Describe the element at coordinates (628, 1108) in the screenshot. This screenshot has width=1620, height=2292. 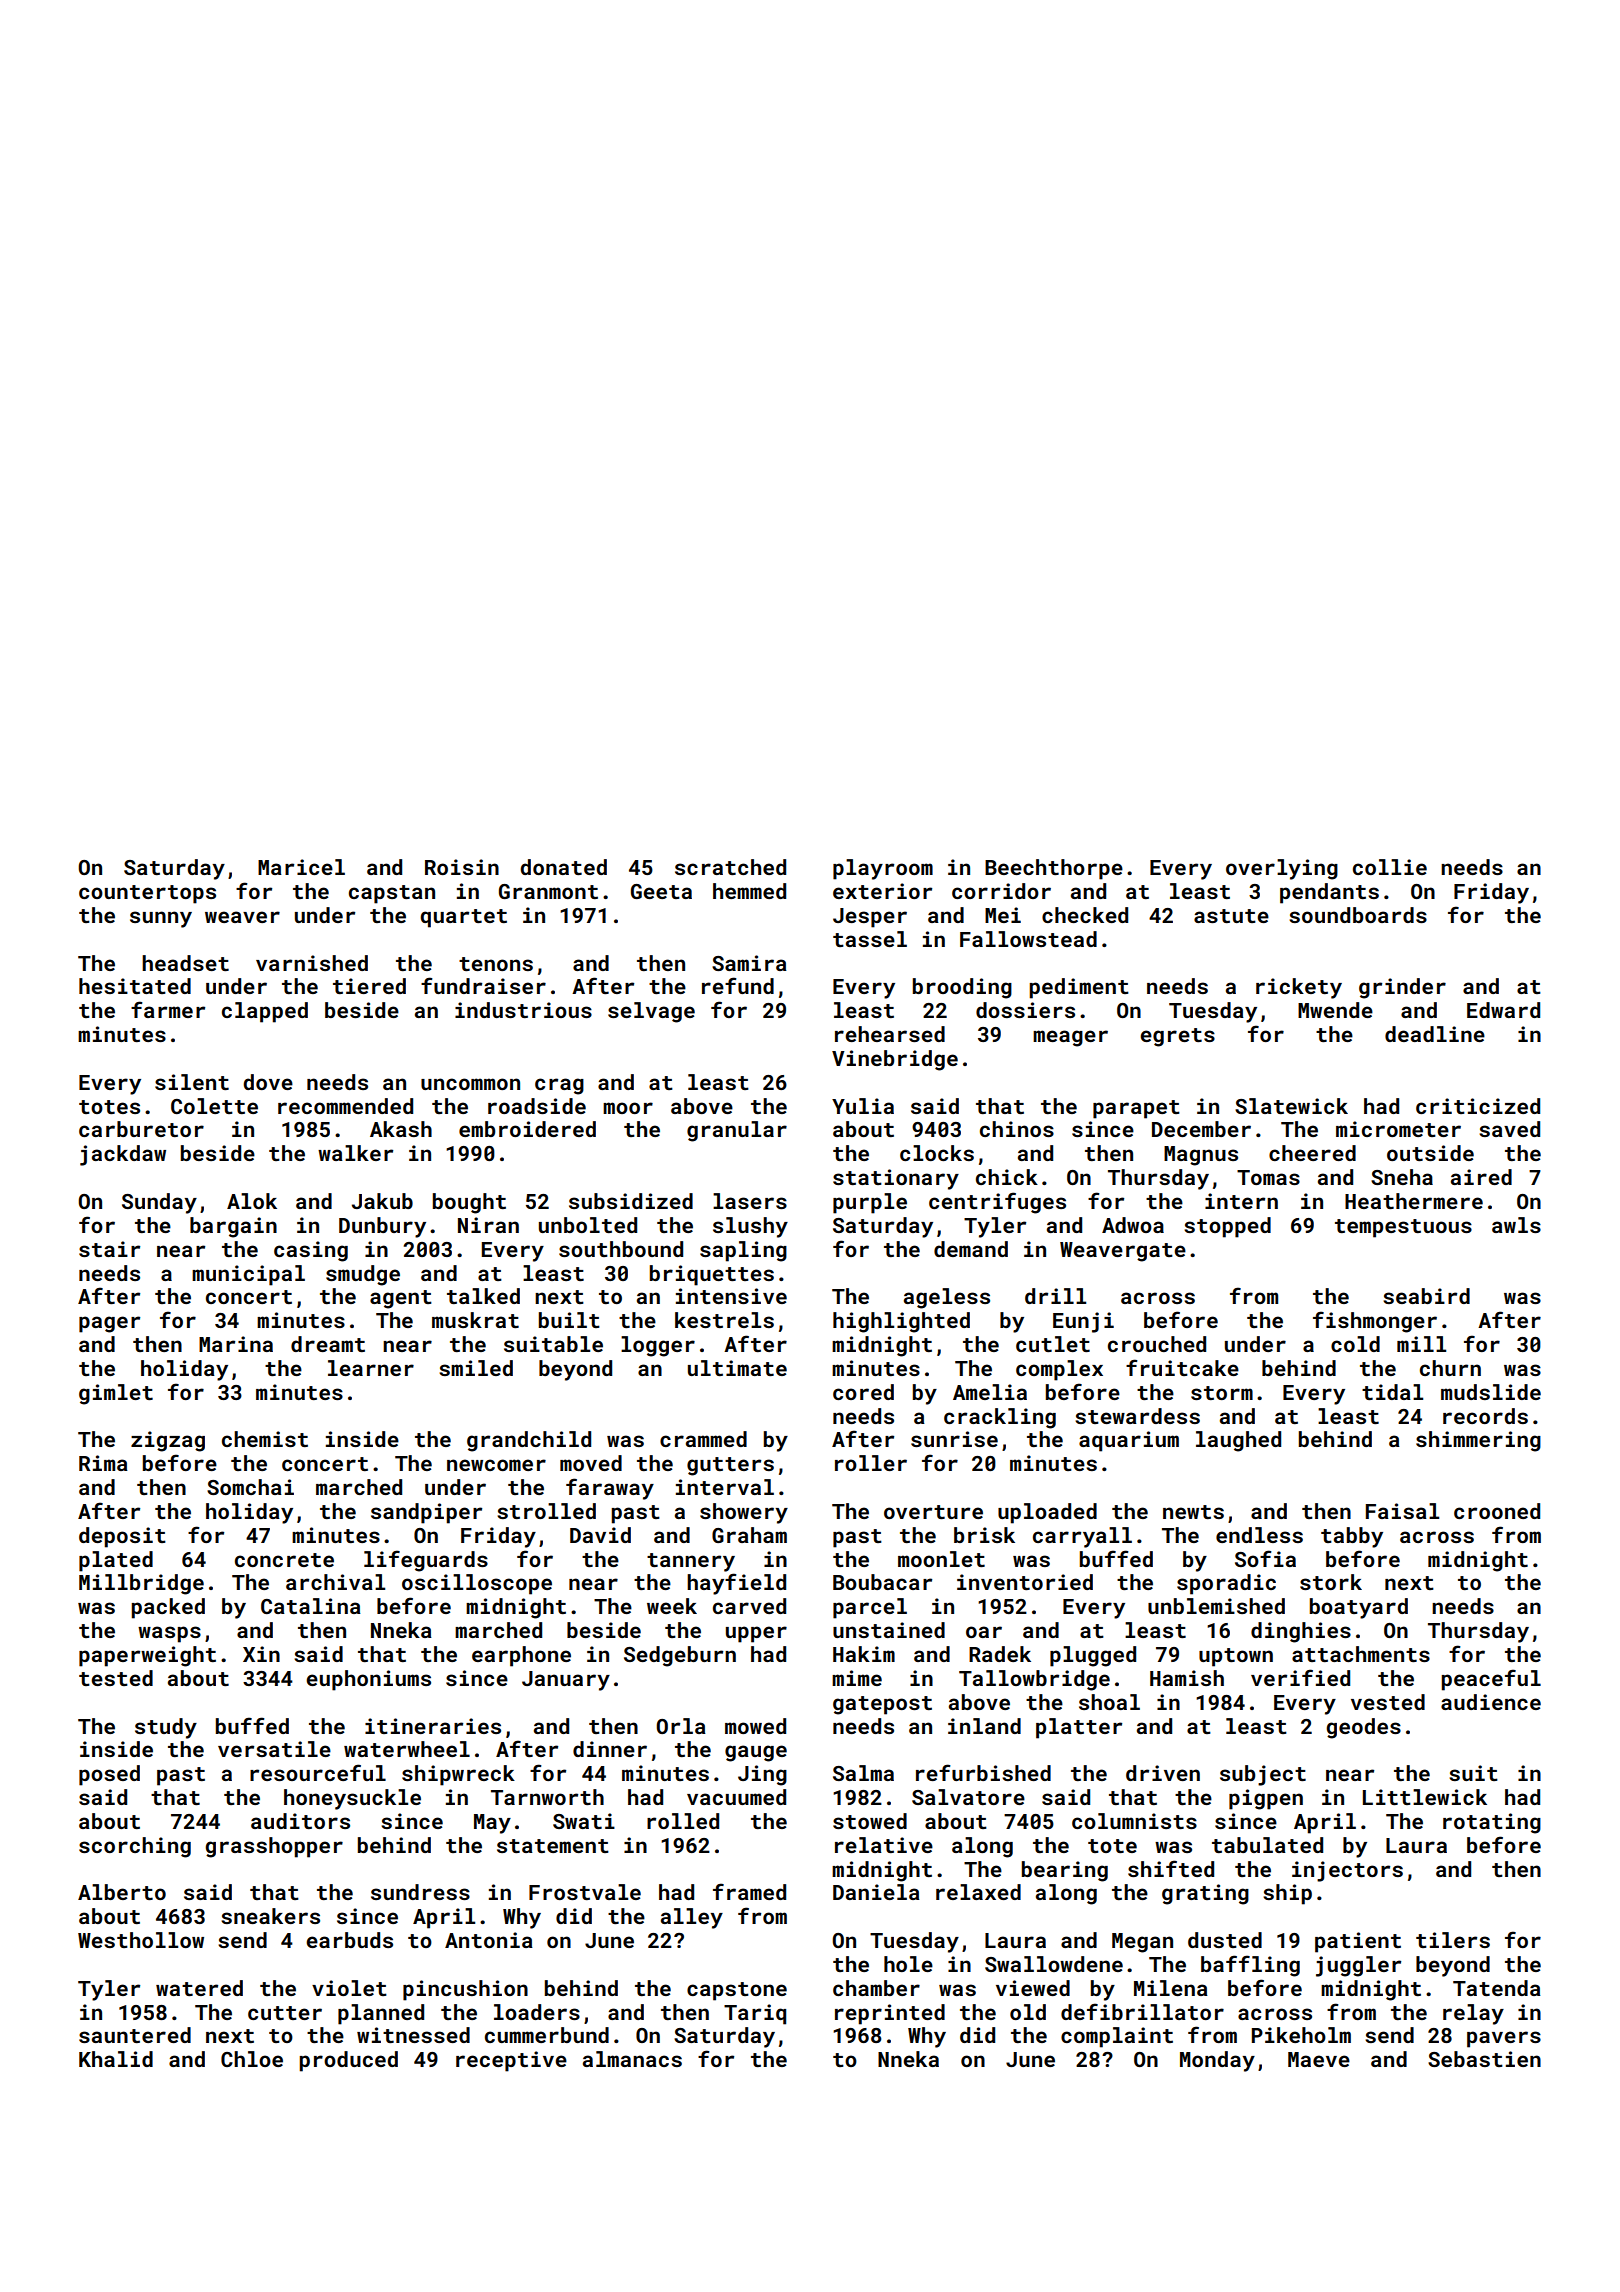
I see `moor` at that location.
